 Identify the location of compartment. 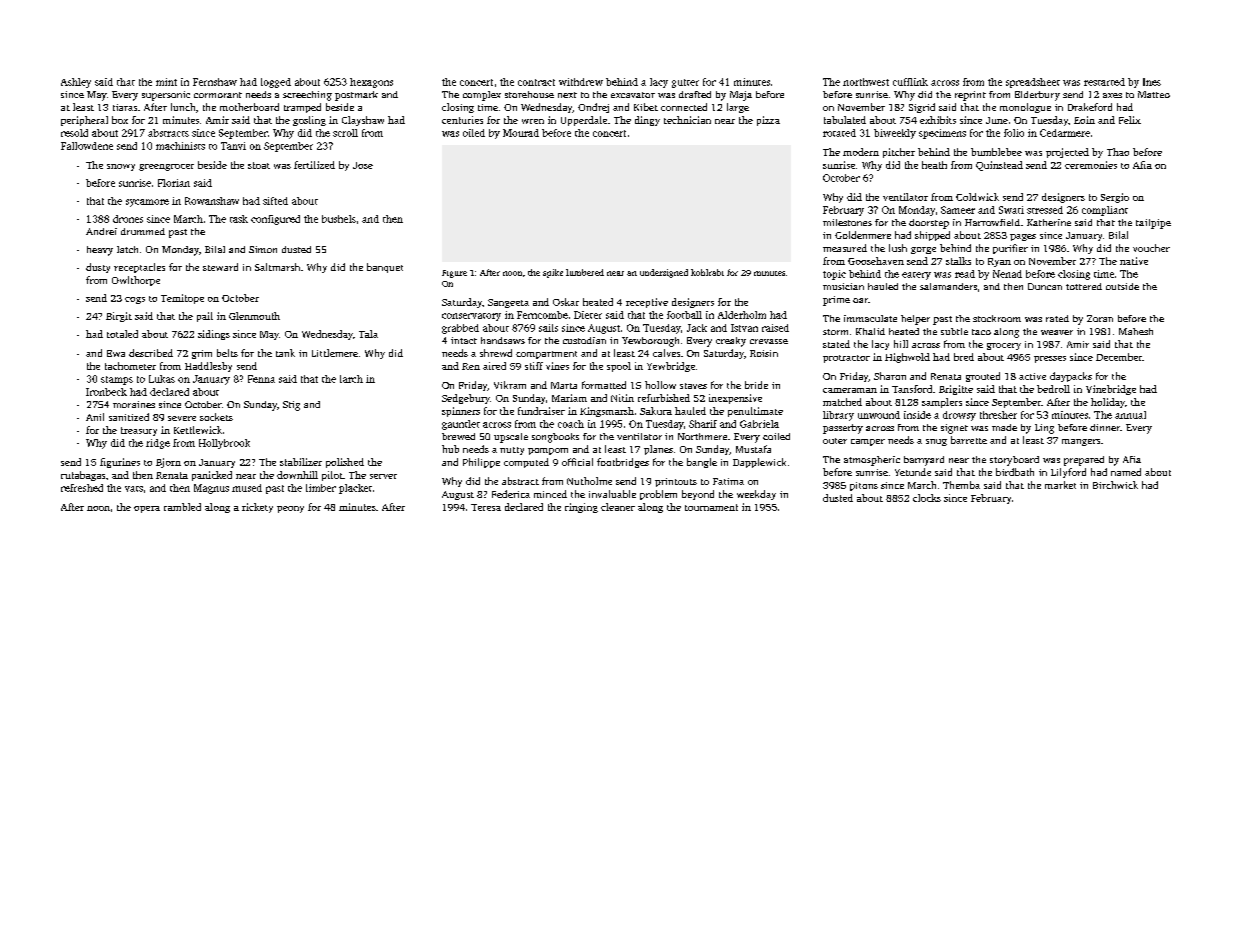
(546, 355).
